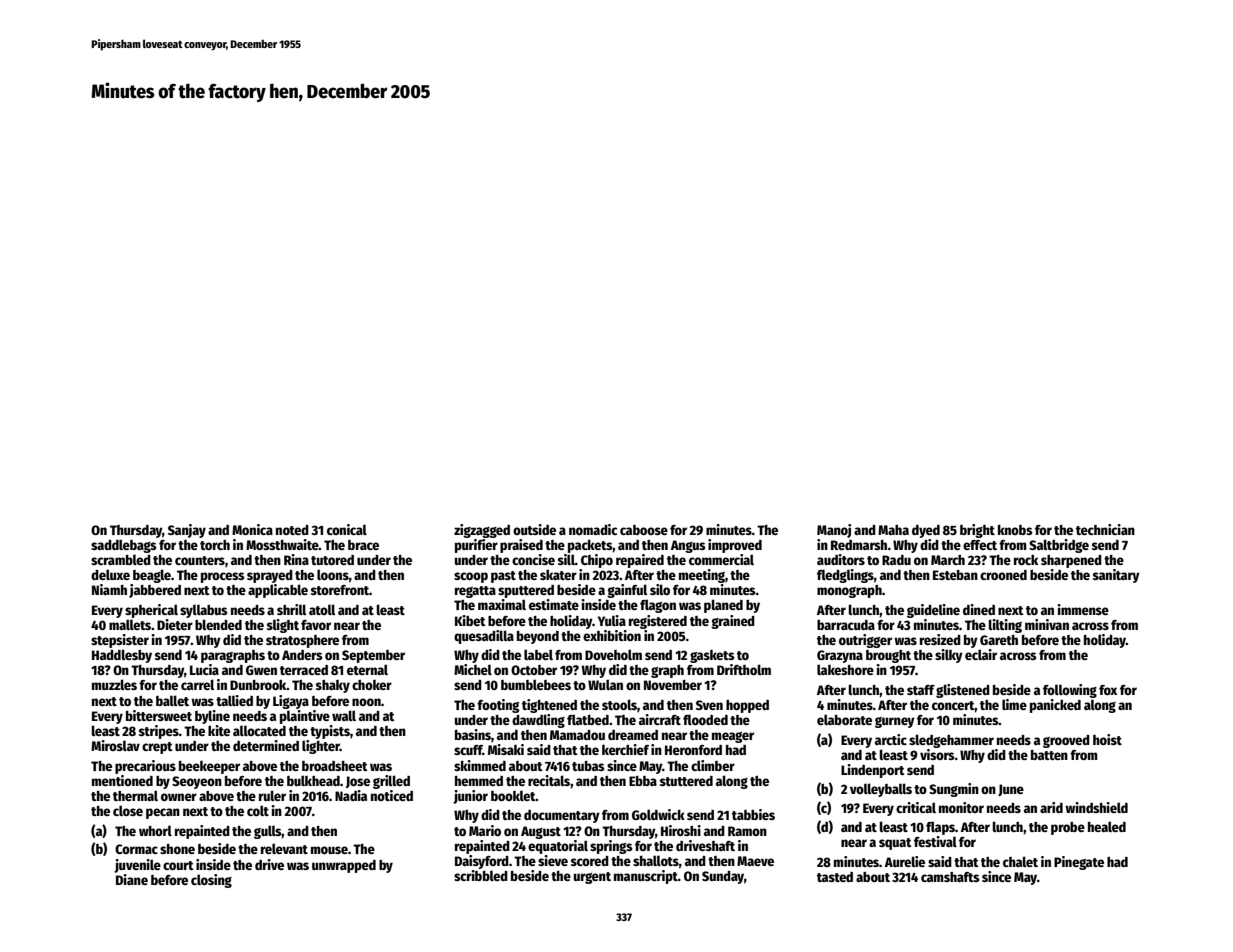 The height and width of the screenshot is (952, 1233). I want to click on relevant, so click(284, 848).
